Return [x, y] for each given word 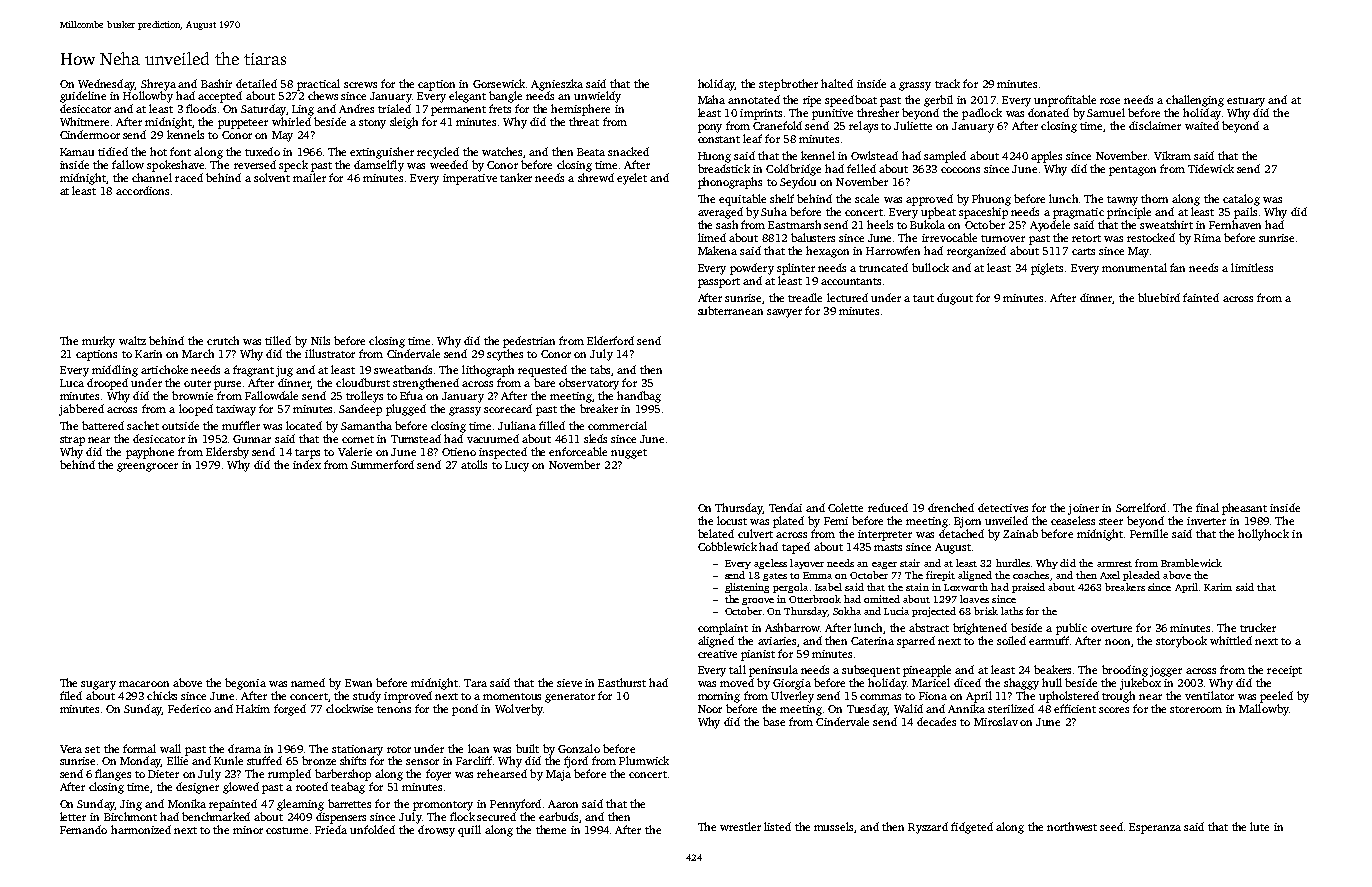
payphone [150, 453]
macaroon [144, 684]
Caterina [872, 641]
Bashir [216, 83]
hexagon [827, 252]
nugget [629, 454]
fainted [1201, 297]
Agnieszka [557, 85]
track [947, 83]
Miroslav [996, 721]
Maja [558, 775]
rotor [399, 749]
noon [1117, 642]
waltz [132, 340]
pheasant [1244, 509]
